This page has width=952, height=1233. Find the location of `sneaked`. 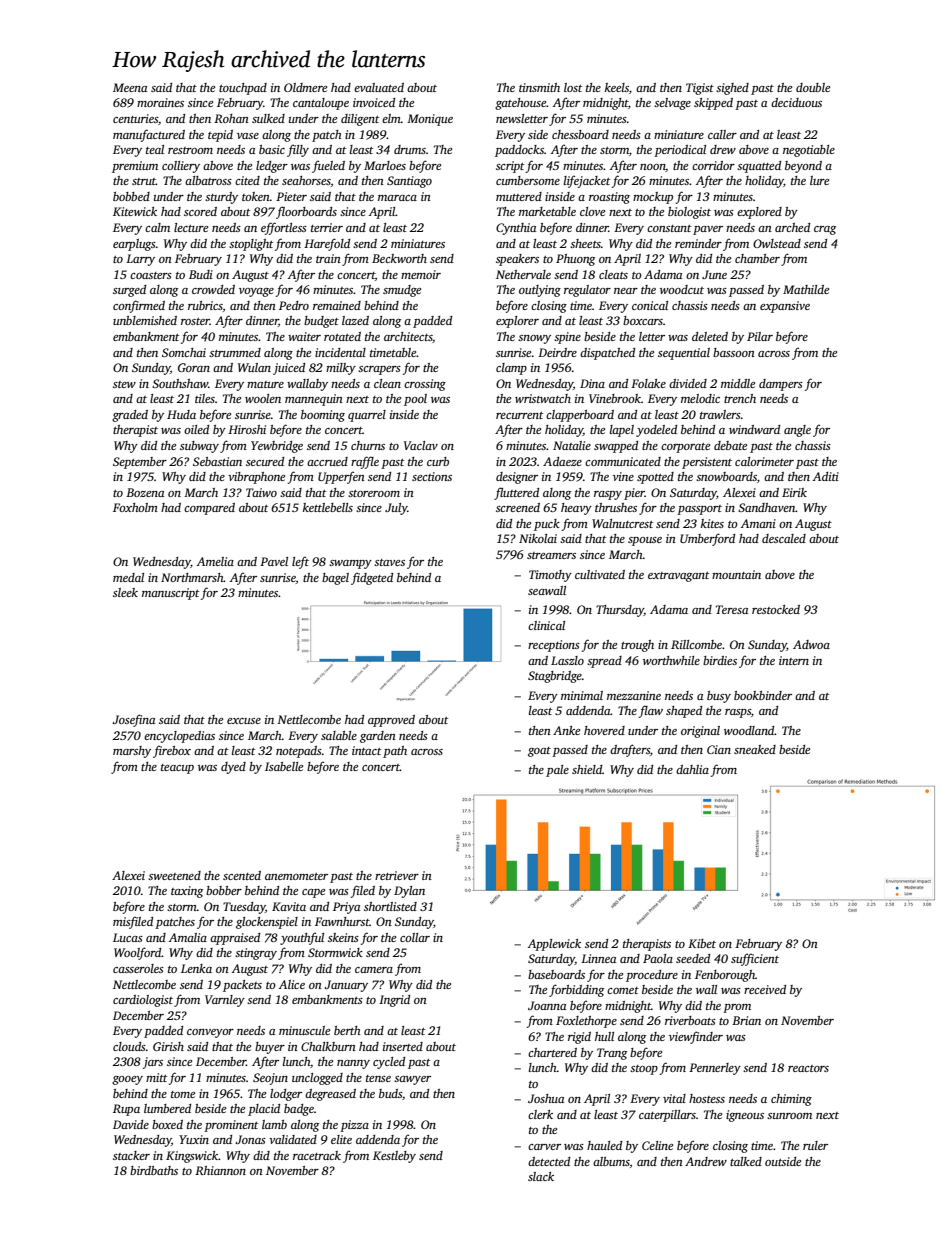

sneaked is located at coordinates (755, 749).
